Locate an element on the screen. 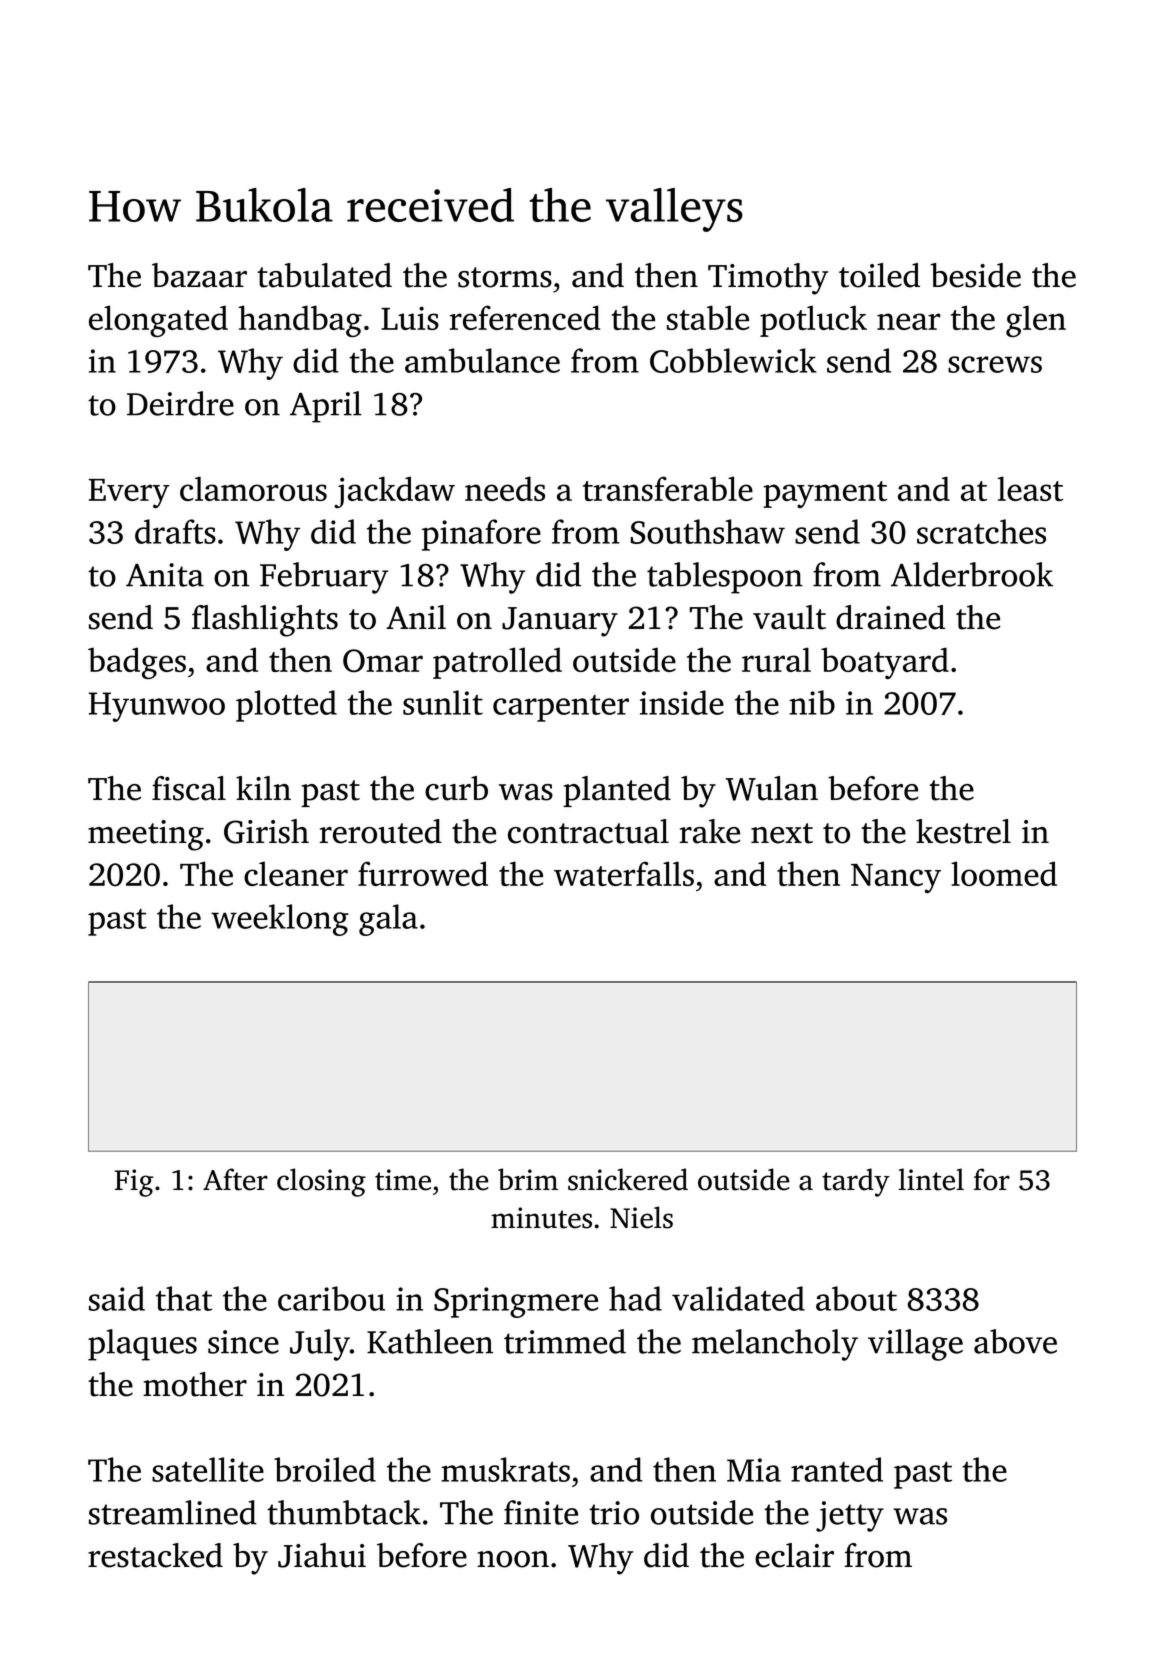  least is located at coordinates (1030, 488).
